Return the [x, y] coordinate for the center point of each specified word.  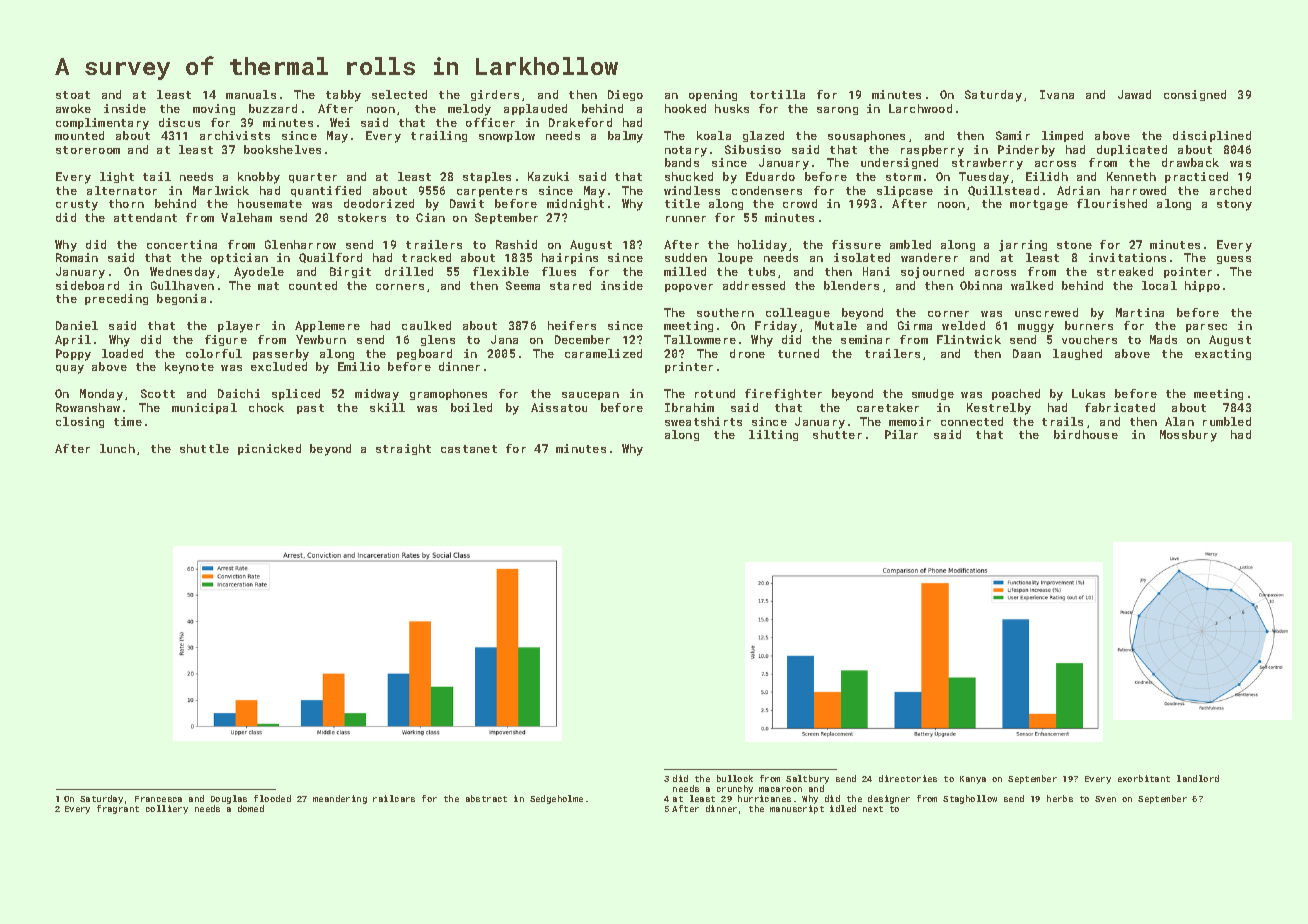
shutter [837, 434]
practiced [1196, 177]
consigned [1195, 95]
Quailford [330, 258]
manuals [251, 94]
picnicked [269, 449]
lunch [117, 448]
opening [713, 95]
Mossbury [1188, 436]
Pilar [901, 434]
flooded [272, 798]
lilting [773, 435]
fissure [856, 244]
